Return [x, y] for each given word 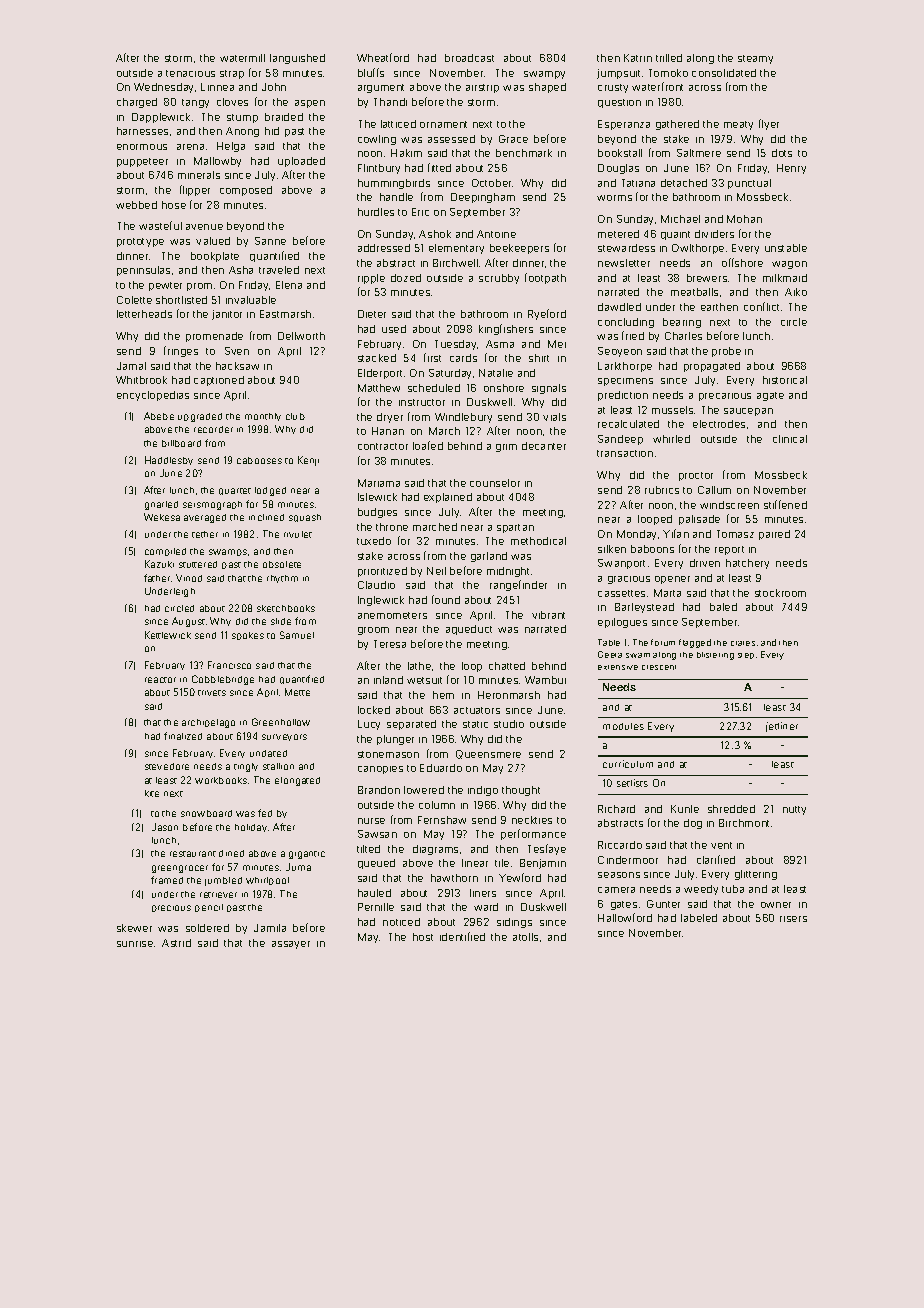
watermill [242, 58]
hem [443, 695]
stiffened [785, 504]
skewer [134, 928]
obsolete [282, 564]
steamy [755, 59]
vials [554, 417]
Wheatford [383, 57]
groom [373, 631]
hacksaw [237, 366]
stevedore [167, 766]
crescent [659, 667]
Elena [289, 285]
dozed [406, 278]
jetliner [782, 727]
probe [726, 352]
